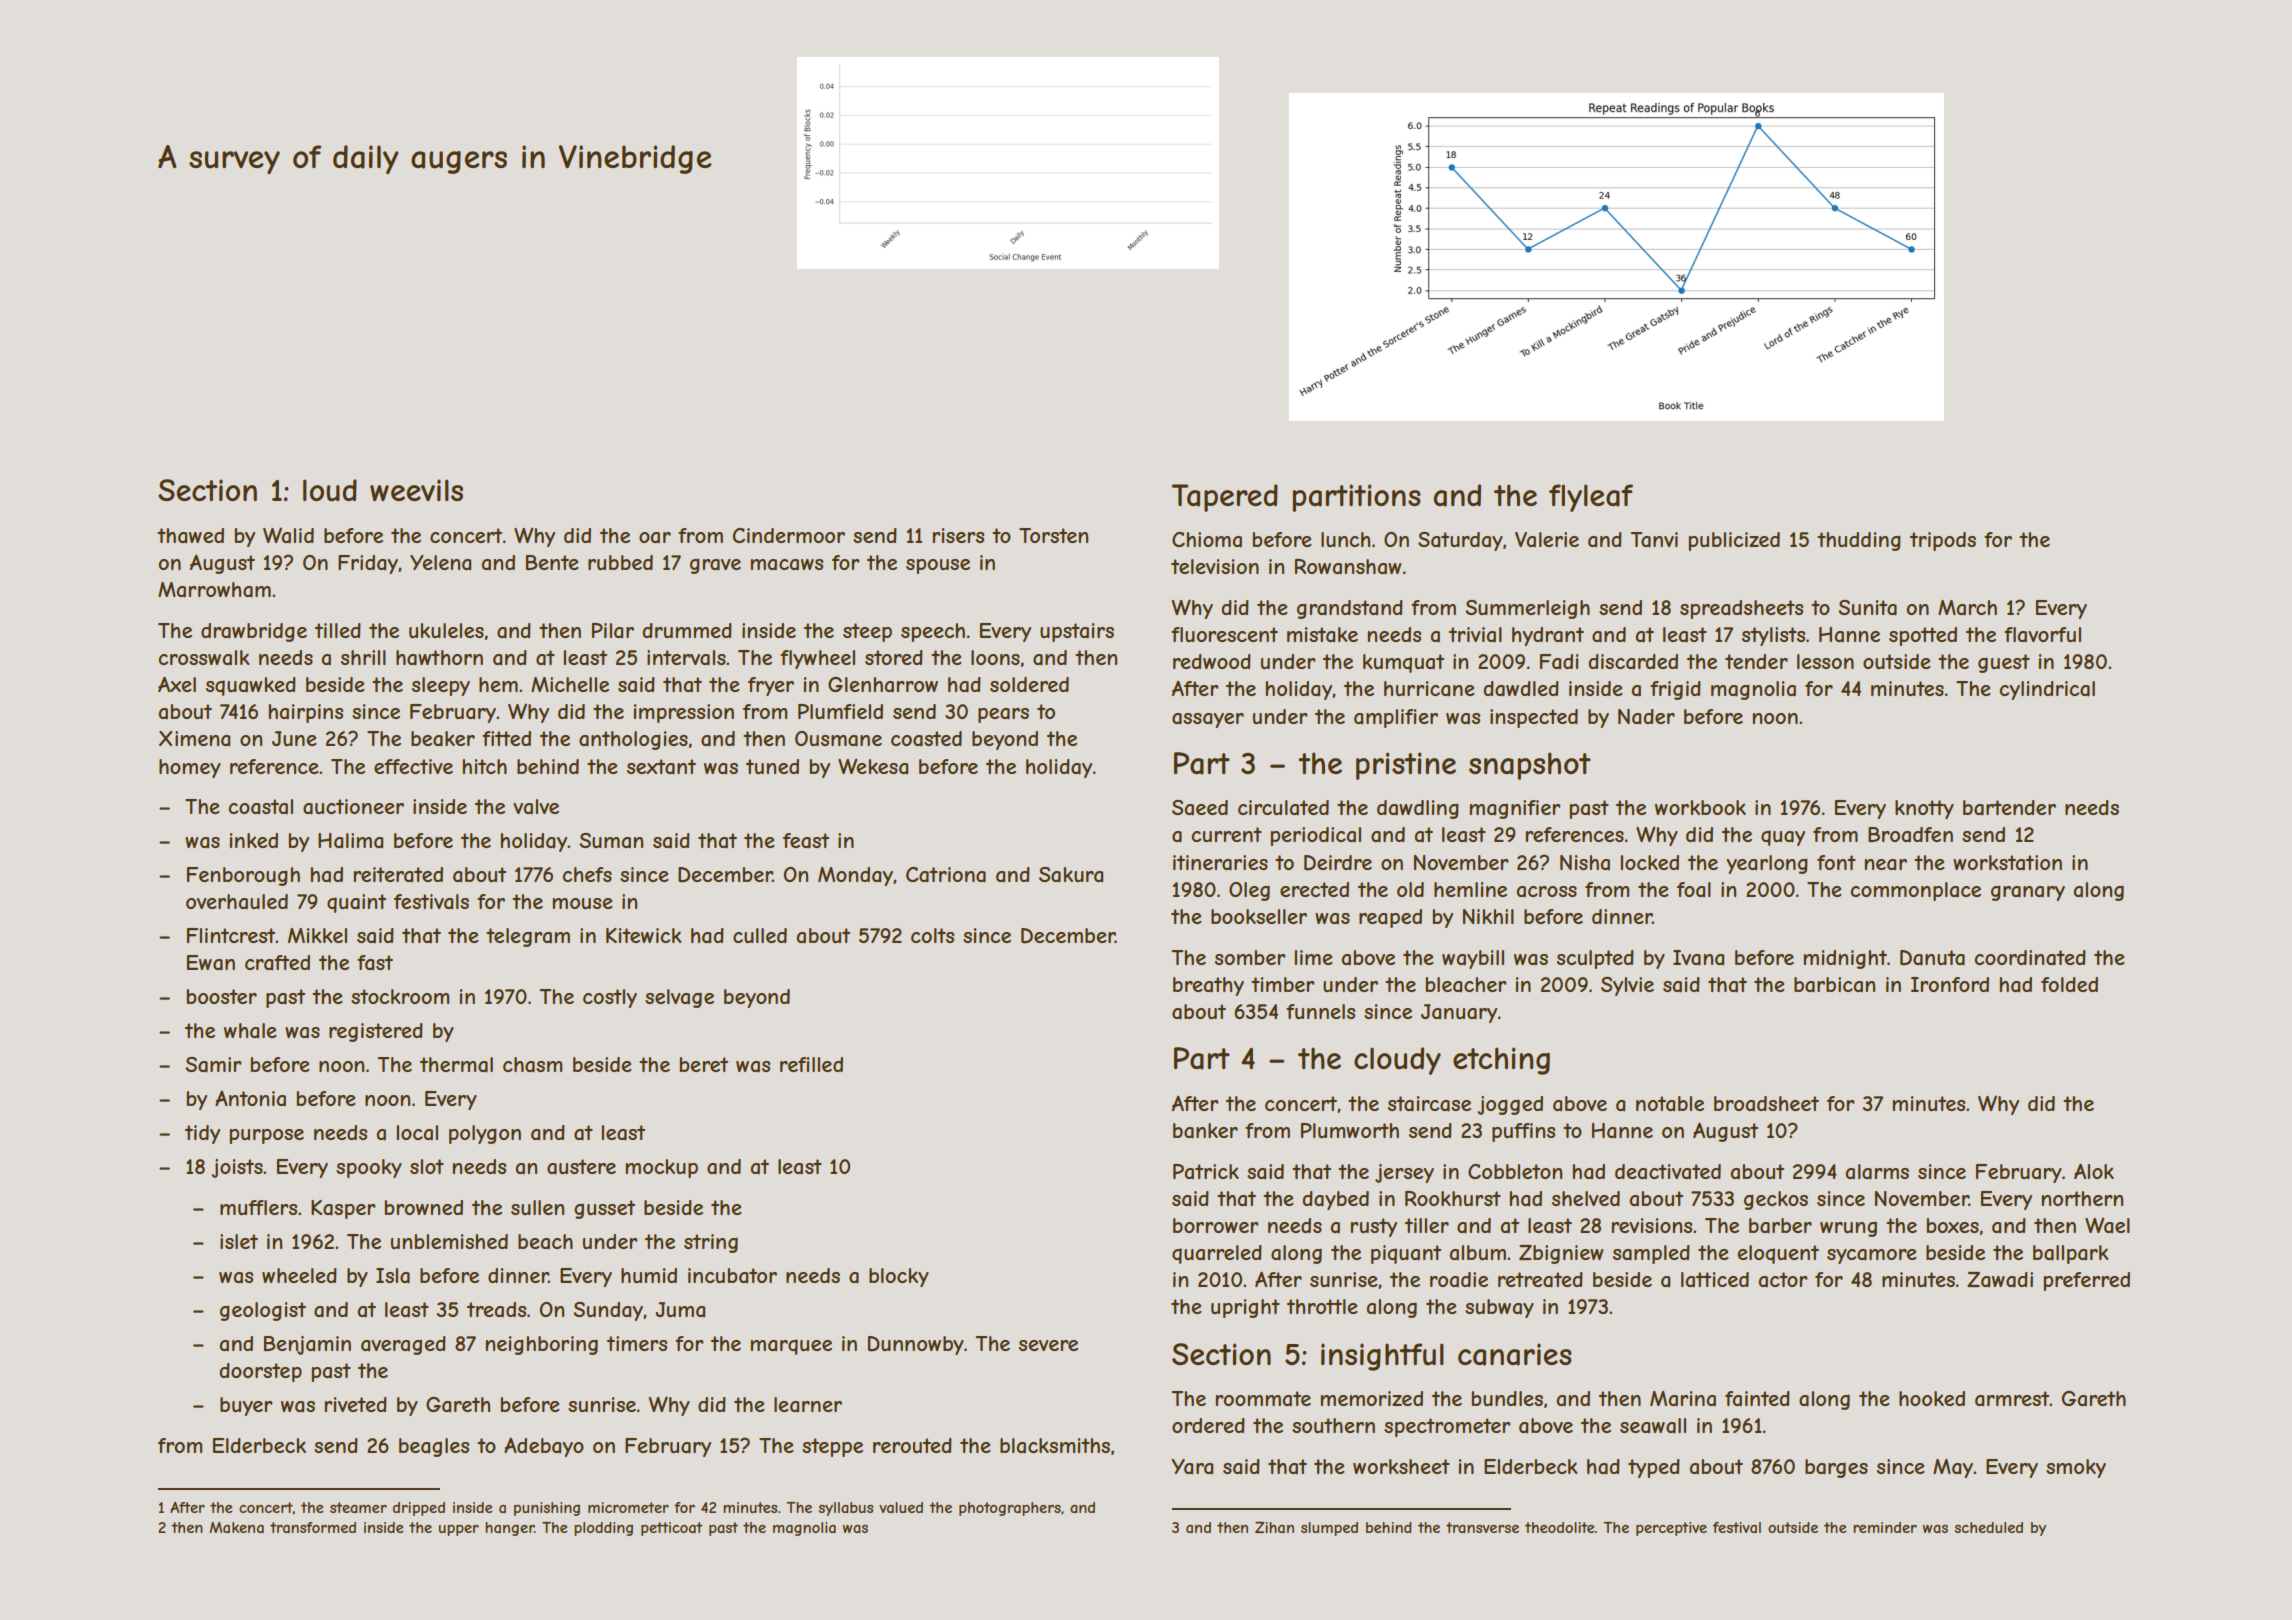 This page has height=1620, width=2292. Describe the element at coordinates (446, 630) in the page. I see `ukuleles` at that location.
